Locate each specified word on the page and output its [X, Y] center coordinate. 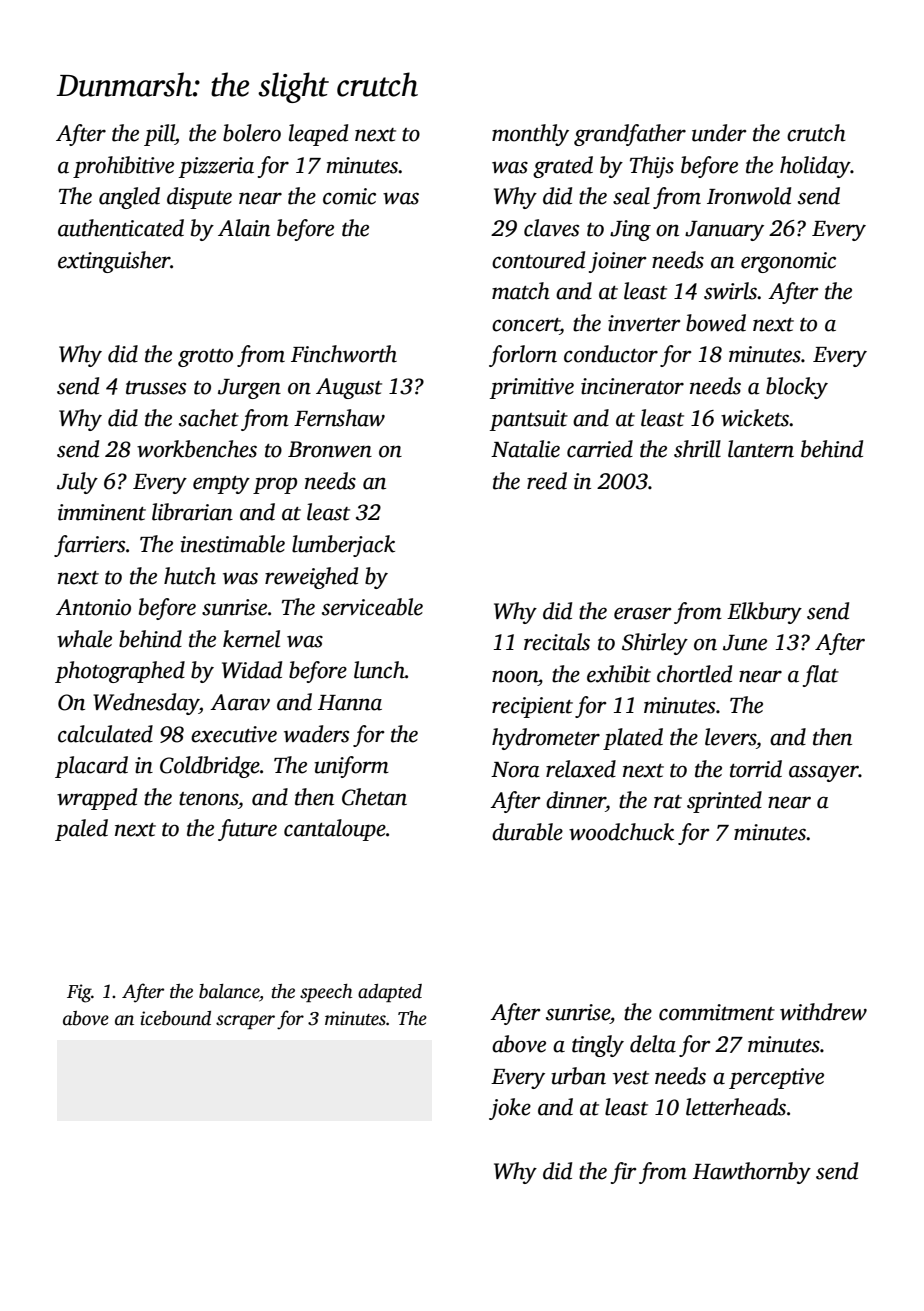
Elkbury [764, 613]
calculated [105, 734]
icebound [175, 1018]
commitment [717, 1012]
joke [510, 1109]
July [77, 483]
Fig [79, 993]
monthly [530, 135]
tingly [598, 1046]
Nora [515, 770]
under [719, 133]
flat [821, 676]
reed [547, 481]
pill [159, 135]
